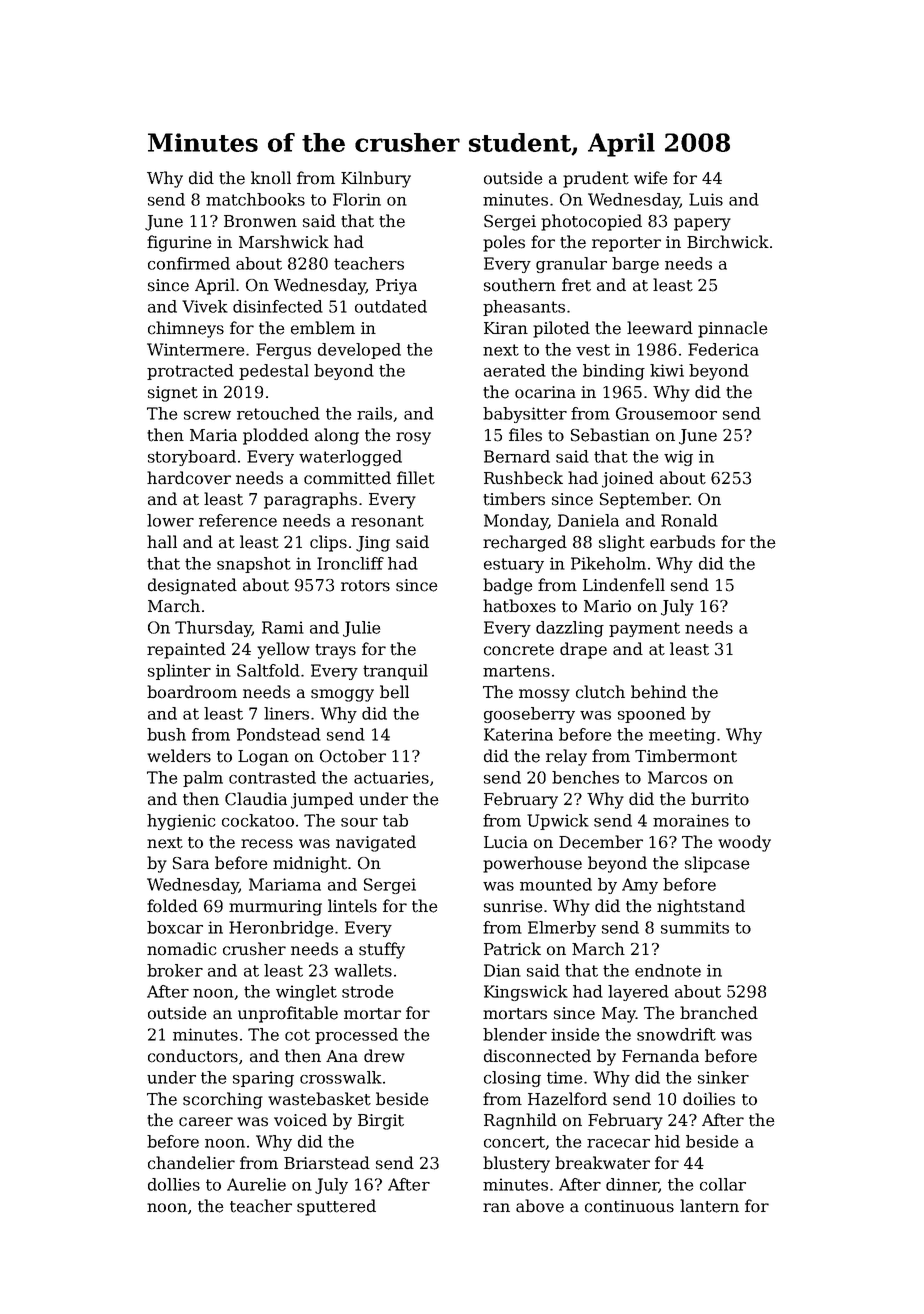 Image resolution: width=924 pixels, height=1314 pixels. What do you see at coordinates (540, 1206) in the document?
I see `above` at bounding box center [540, 1206].
